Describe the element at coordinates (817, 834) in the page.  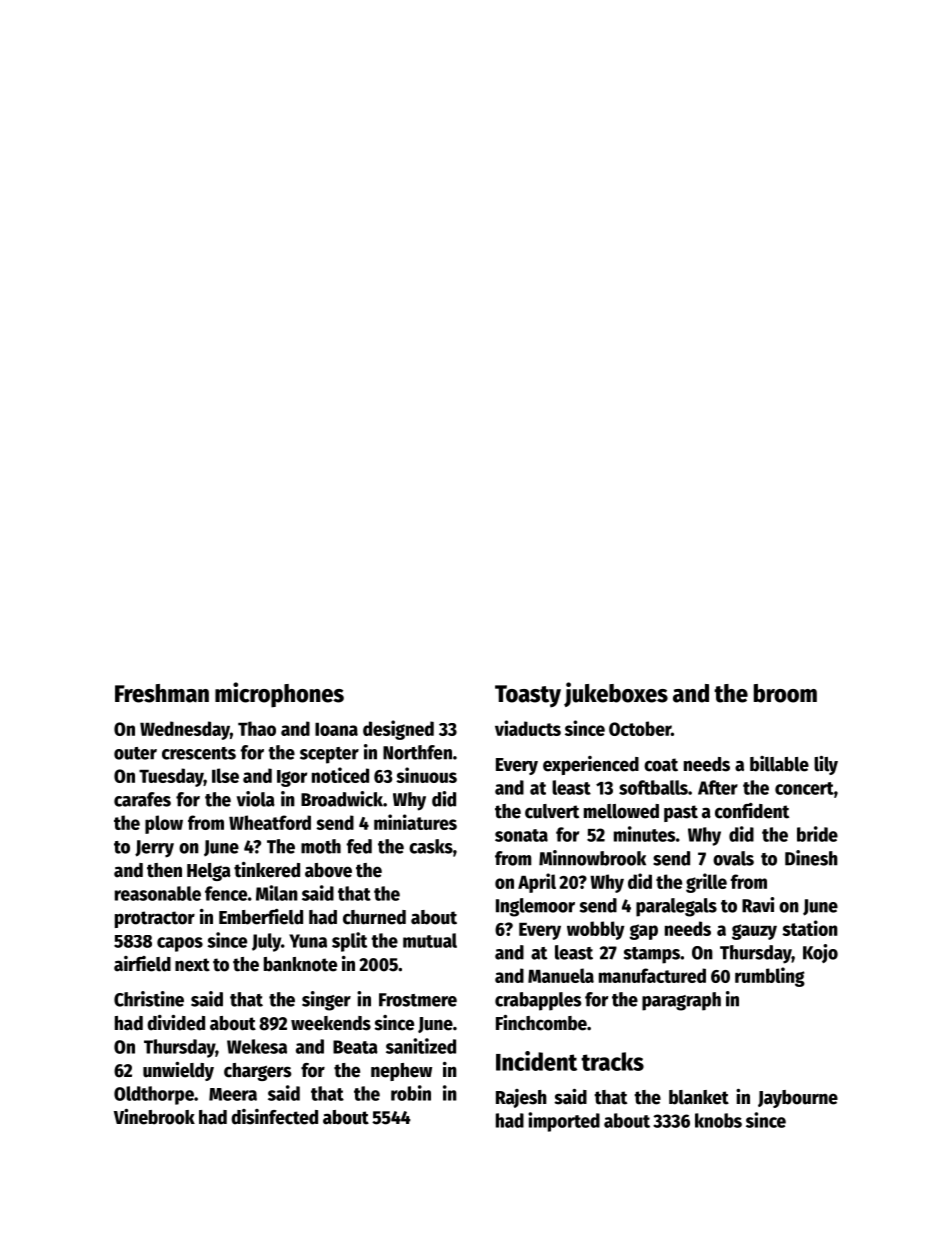
I see `bride` at that location.
